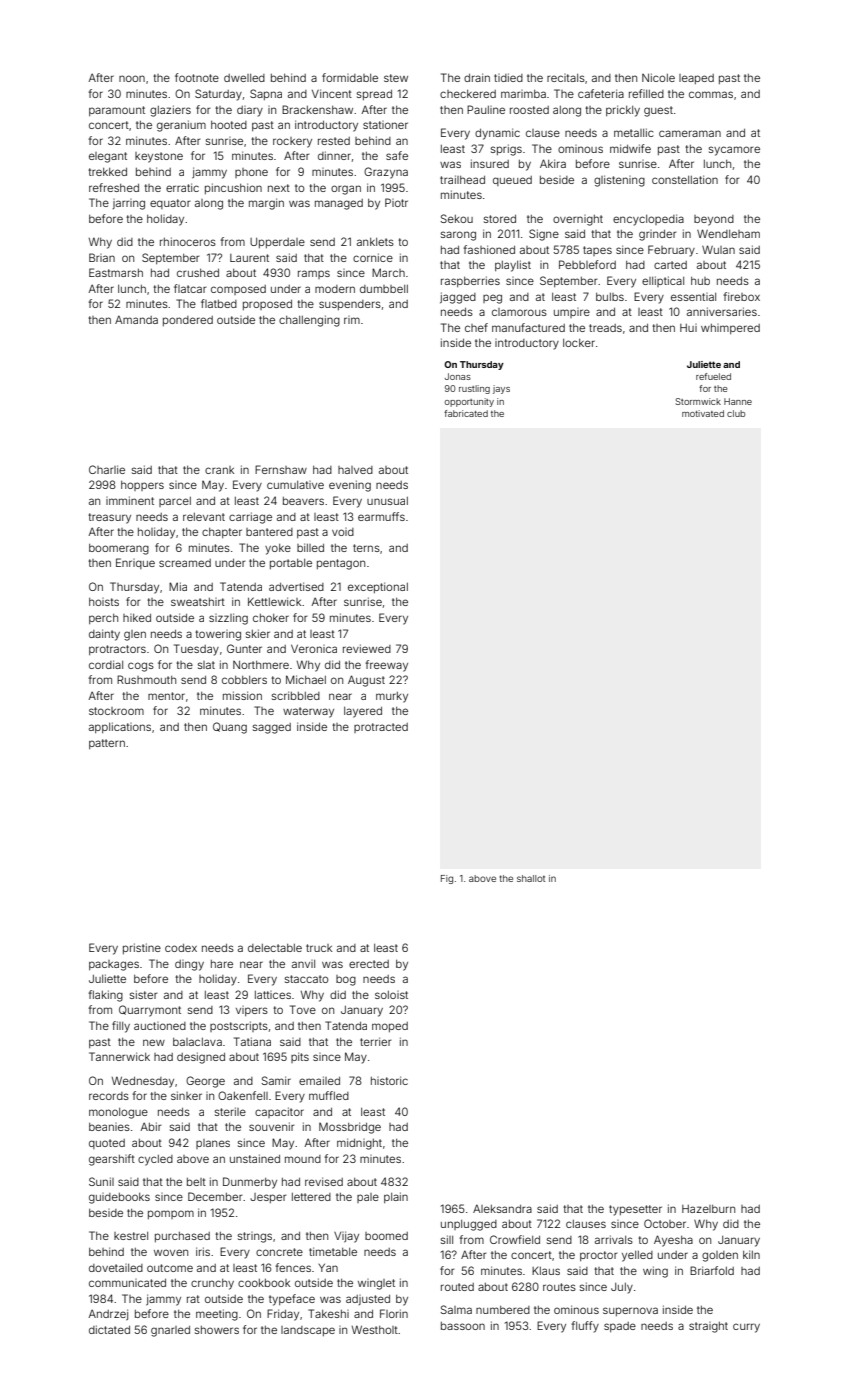 The height and width of the screenshot is (1400, 849). I want to click on Amanda, so click(136, 319).
